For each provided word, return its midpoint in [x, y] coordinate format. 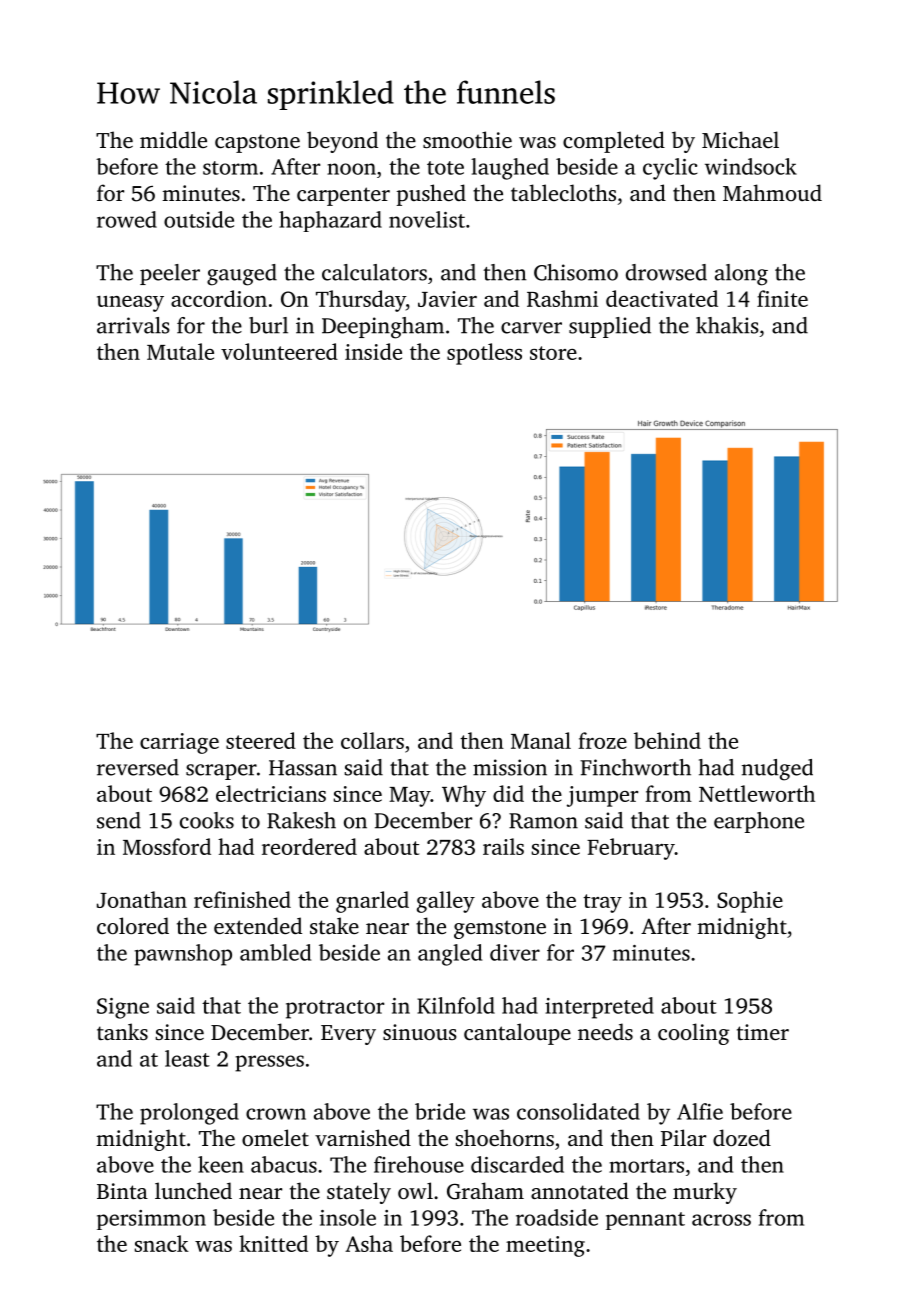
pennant [645, 1221]
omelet [275, 1137]
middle [173, 139]
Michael [740, 139]
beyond [342, 142]
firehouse [419, 1164]
